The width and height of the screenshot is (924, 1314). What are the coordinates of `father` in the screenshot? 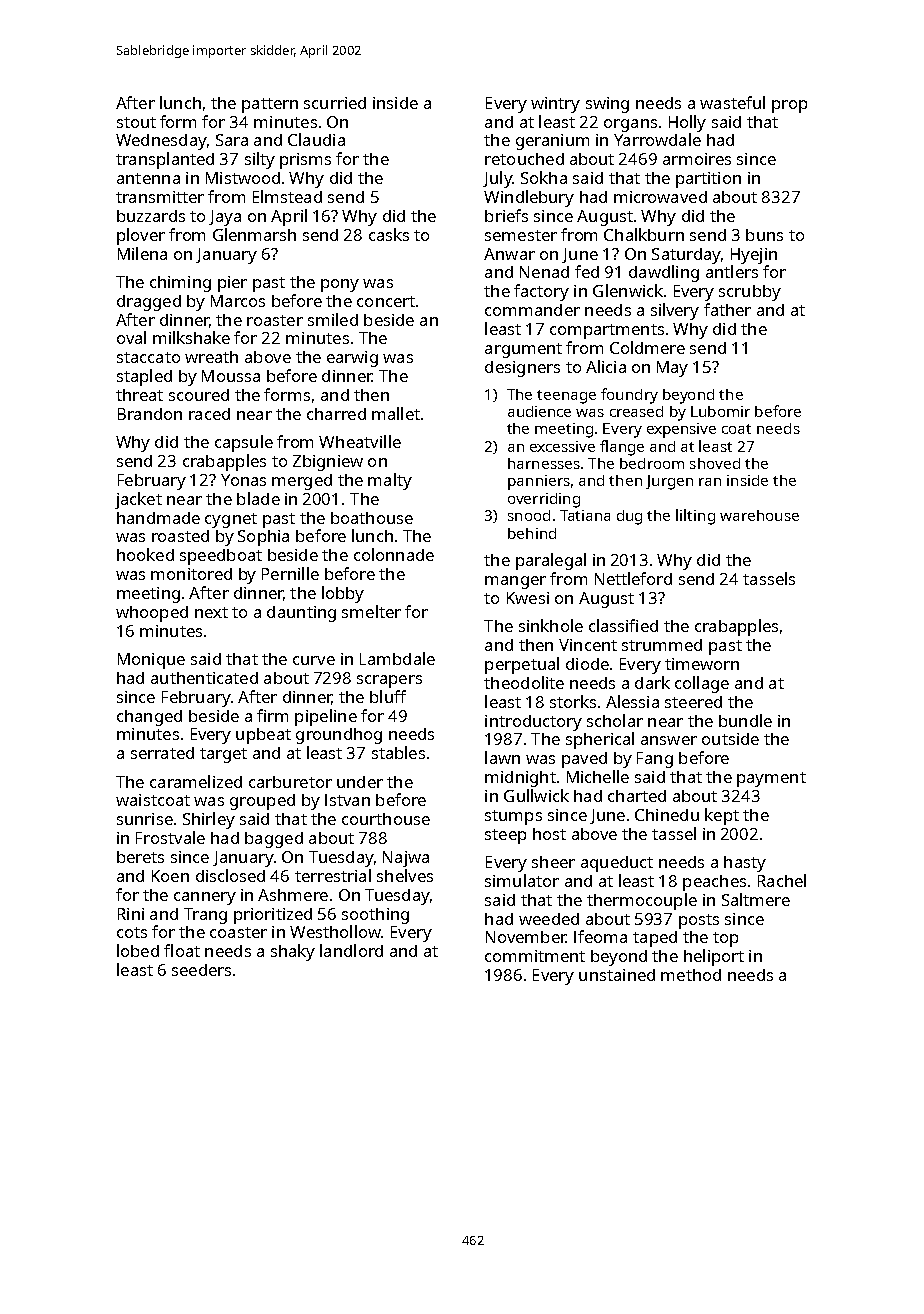 It's located at (727, 309).
